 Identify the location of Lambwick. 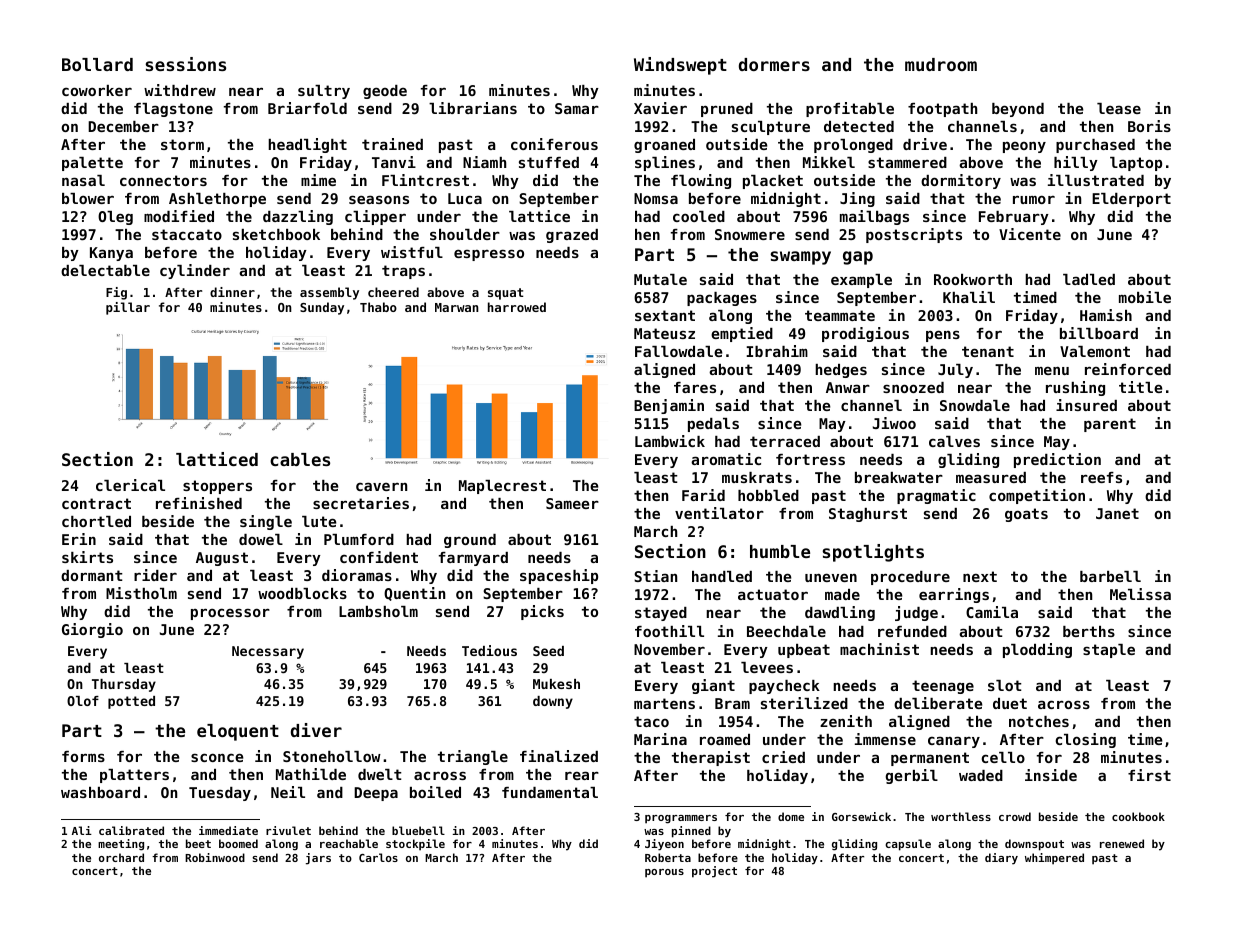
(670, 441).
